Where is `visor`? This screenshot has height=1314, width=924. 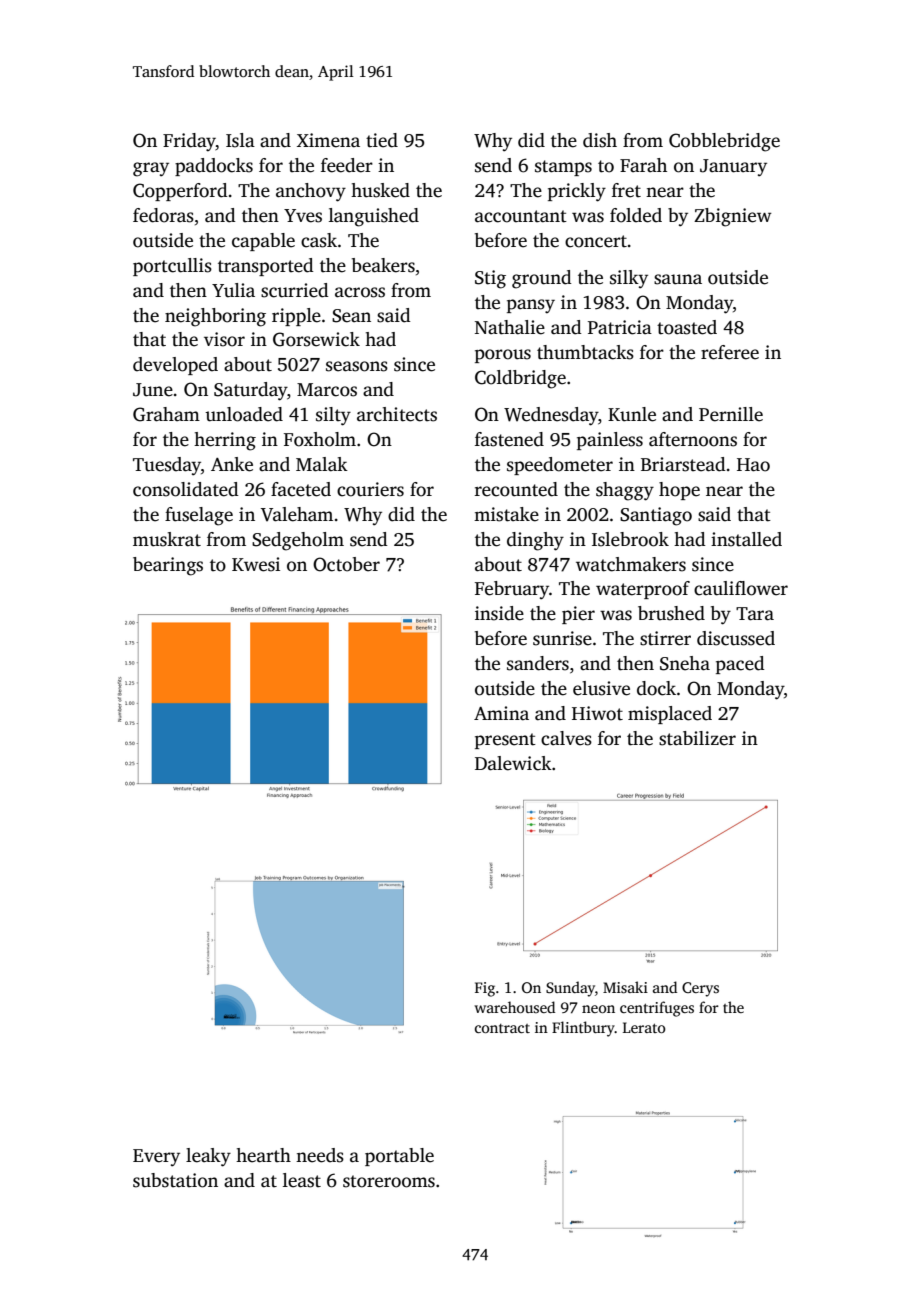 visor is located at coordinates (224, 339).
